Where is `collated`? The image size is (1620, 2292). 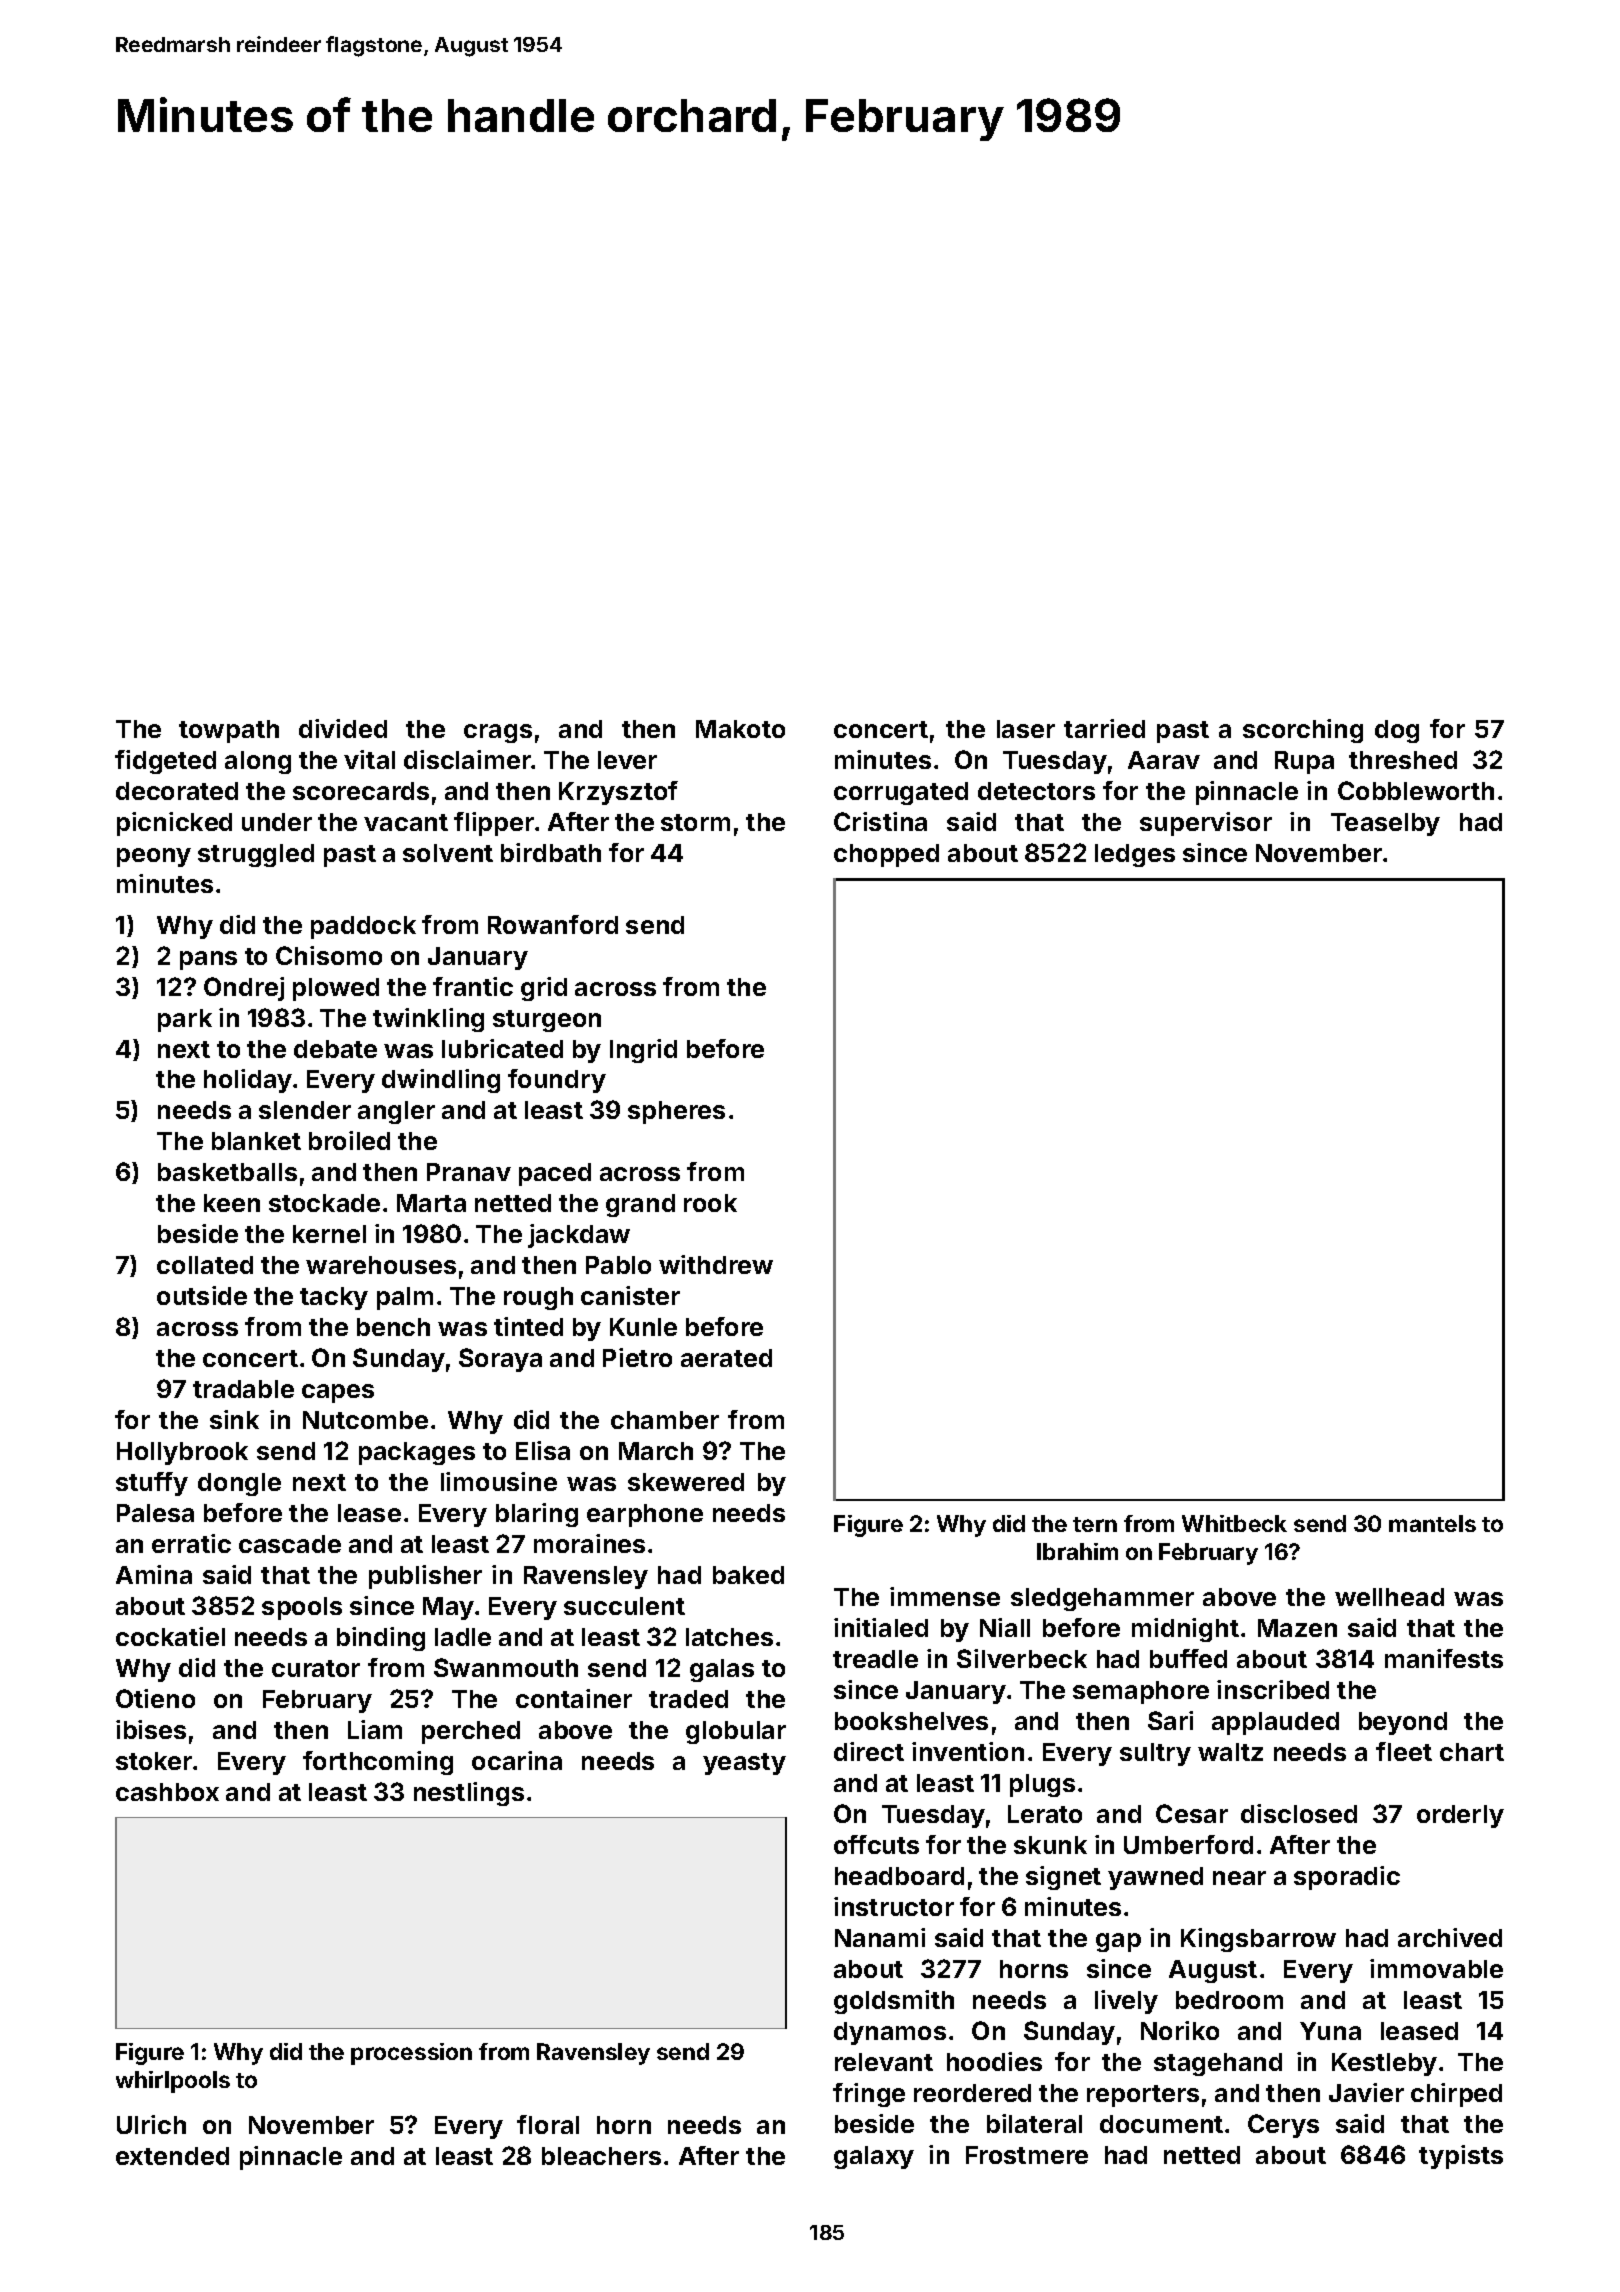 collated is located at coordinates (205, 1265).
